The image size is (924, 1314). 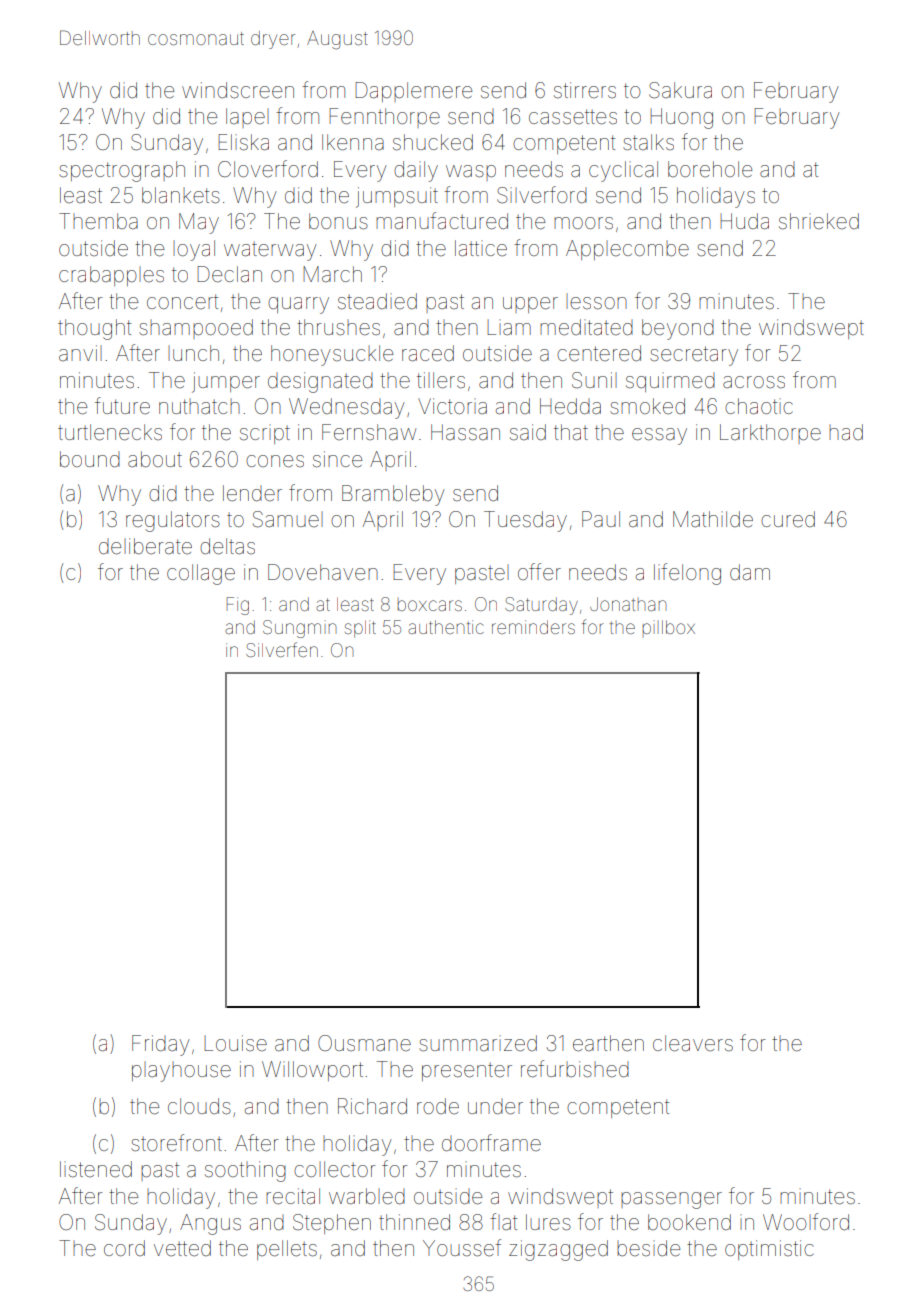 What do you see at coordinates (478, 1043) in the page?
I see `summarized` at bounding box center [478, 1043].
